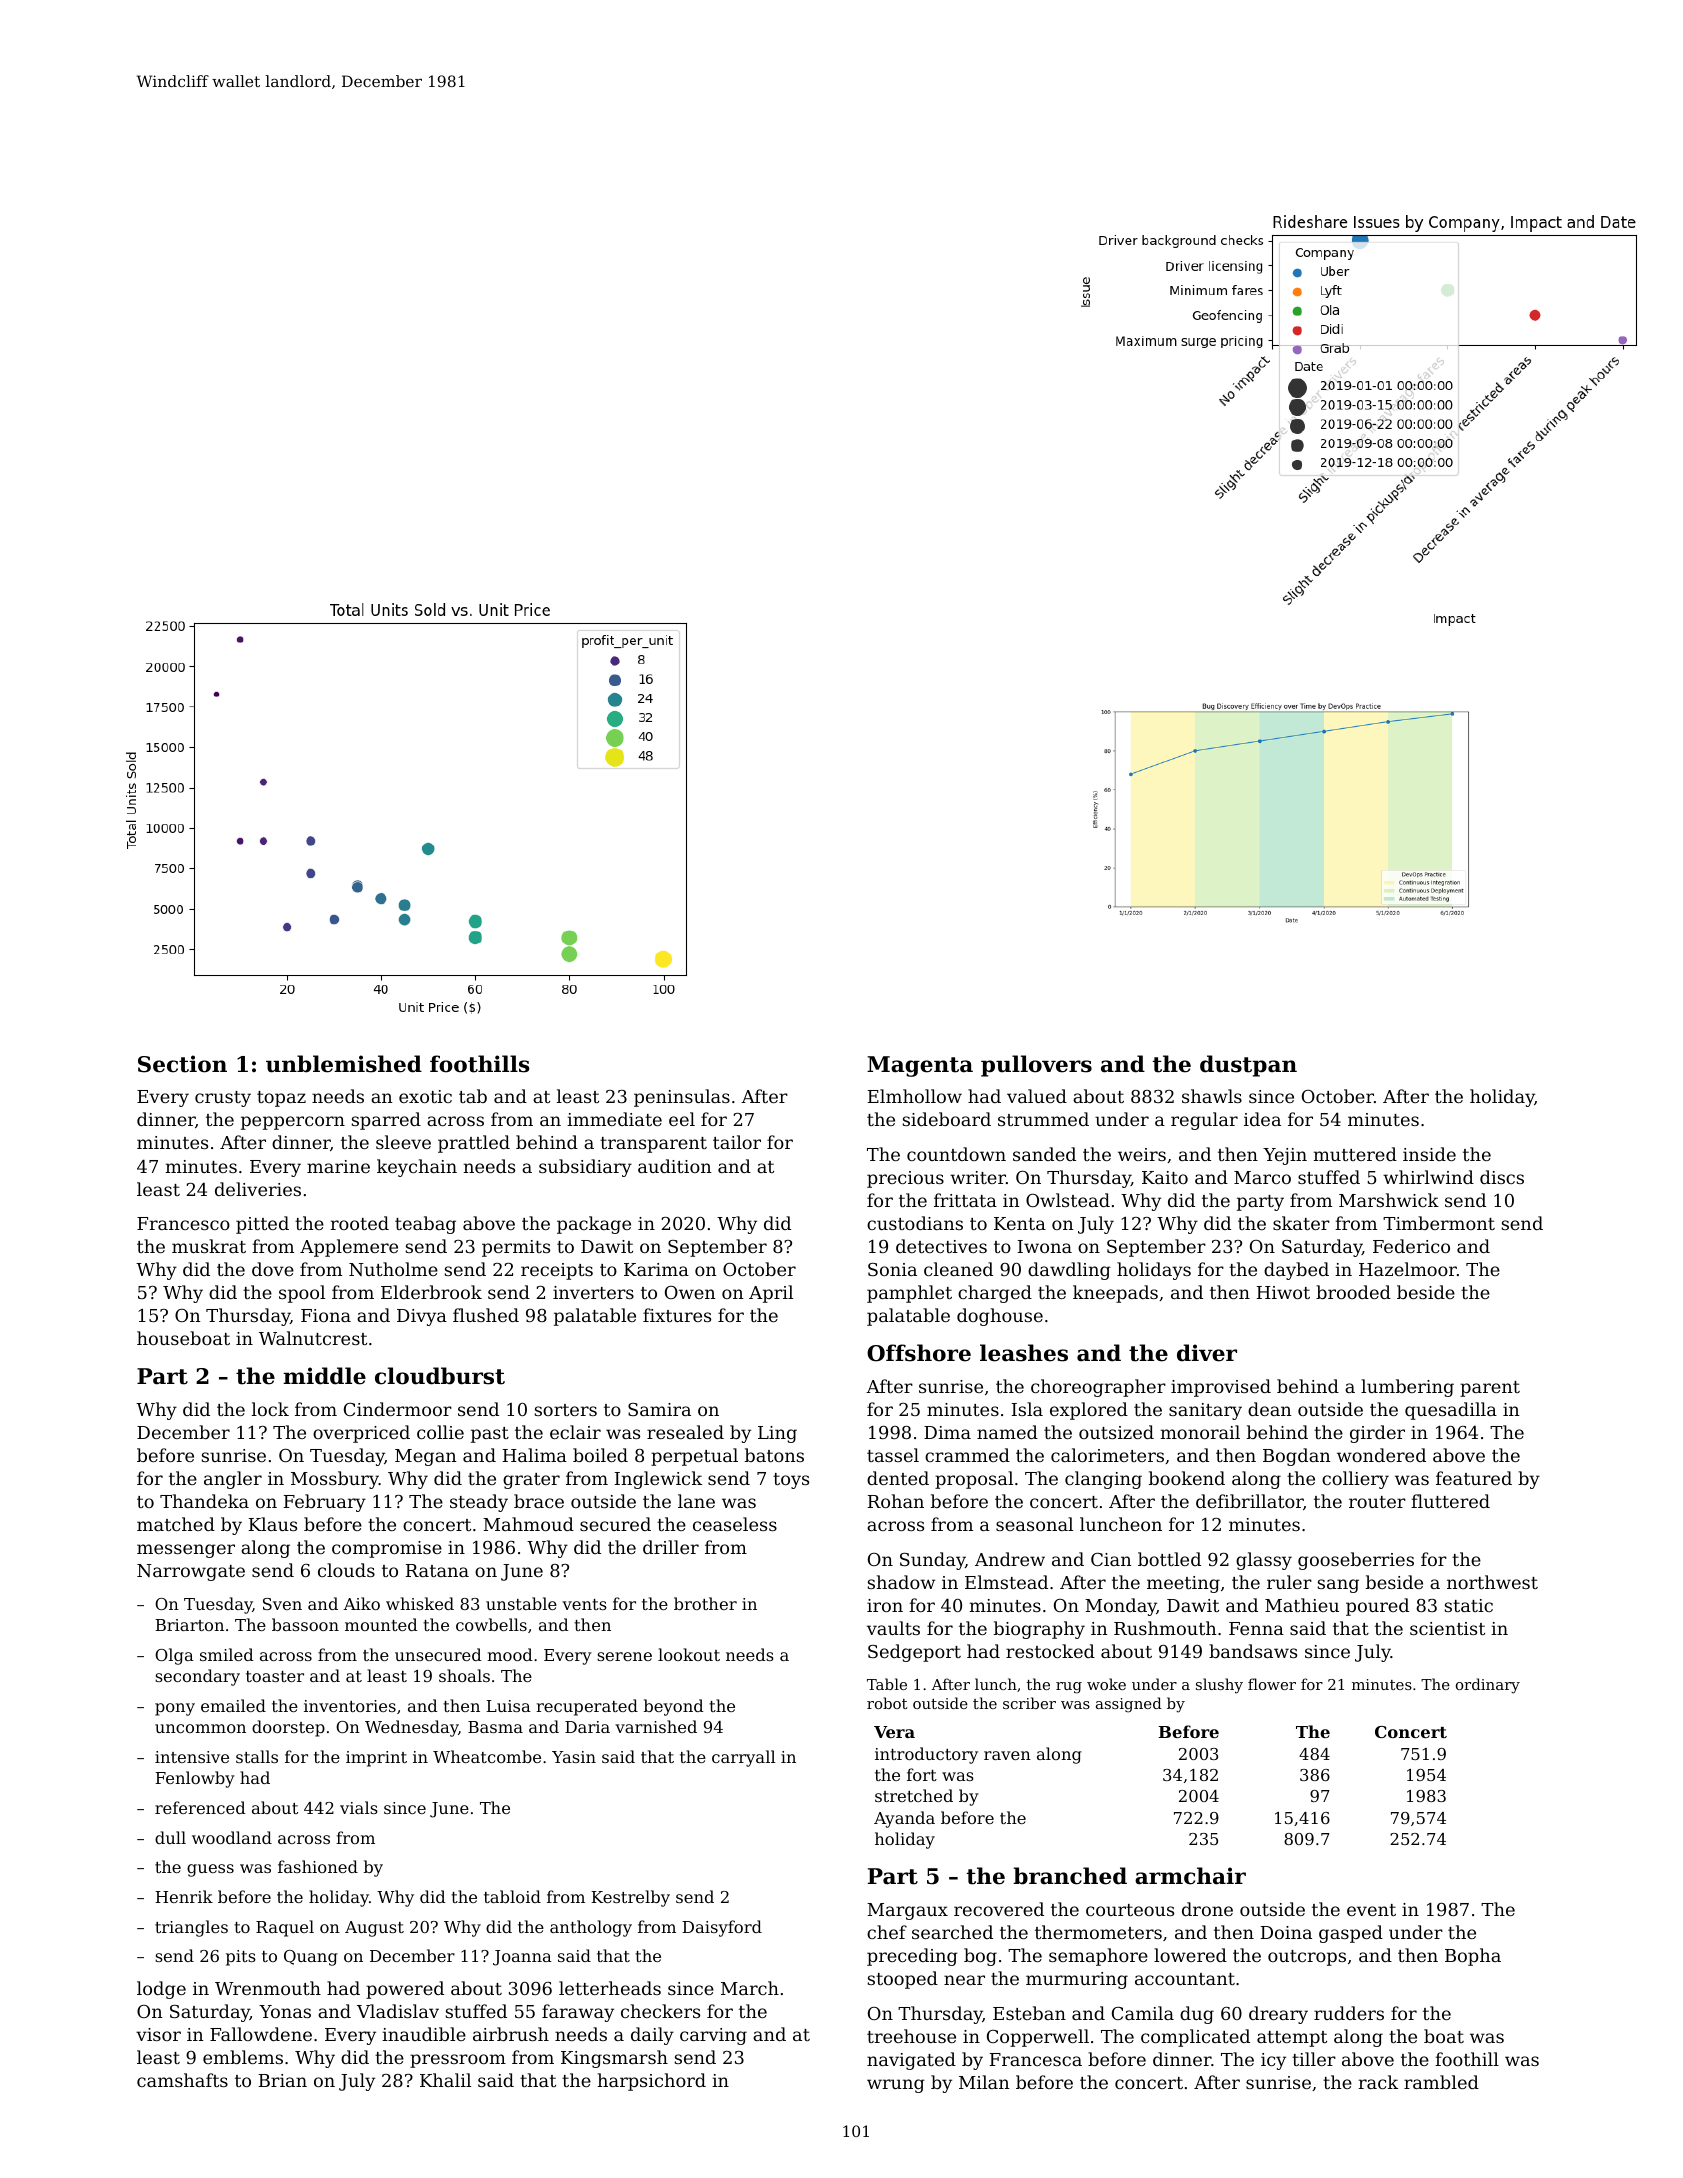 The image size is (1683, 2178). I want to click on clanging, so click(1103, 1480).
